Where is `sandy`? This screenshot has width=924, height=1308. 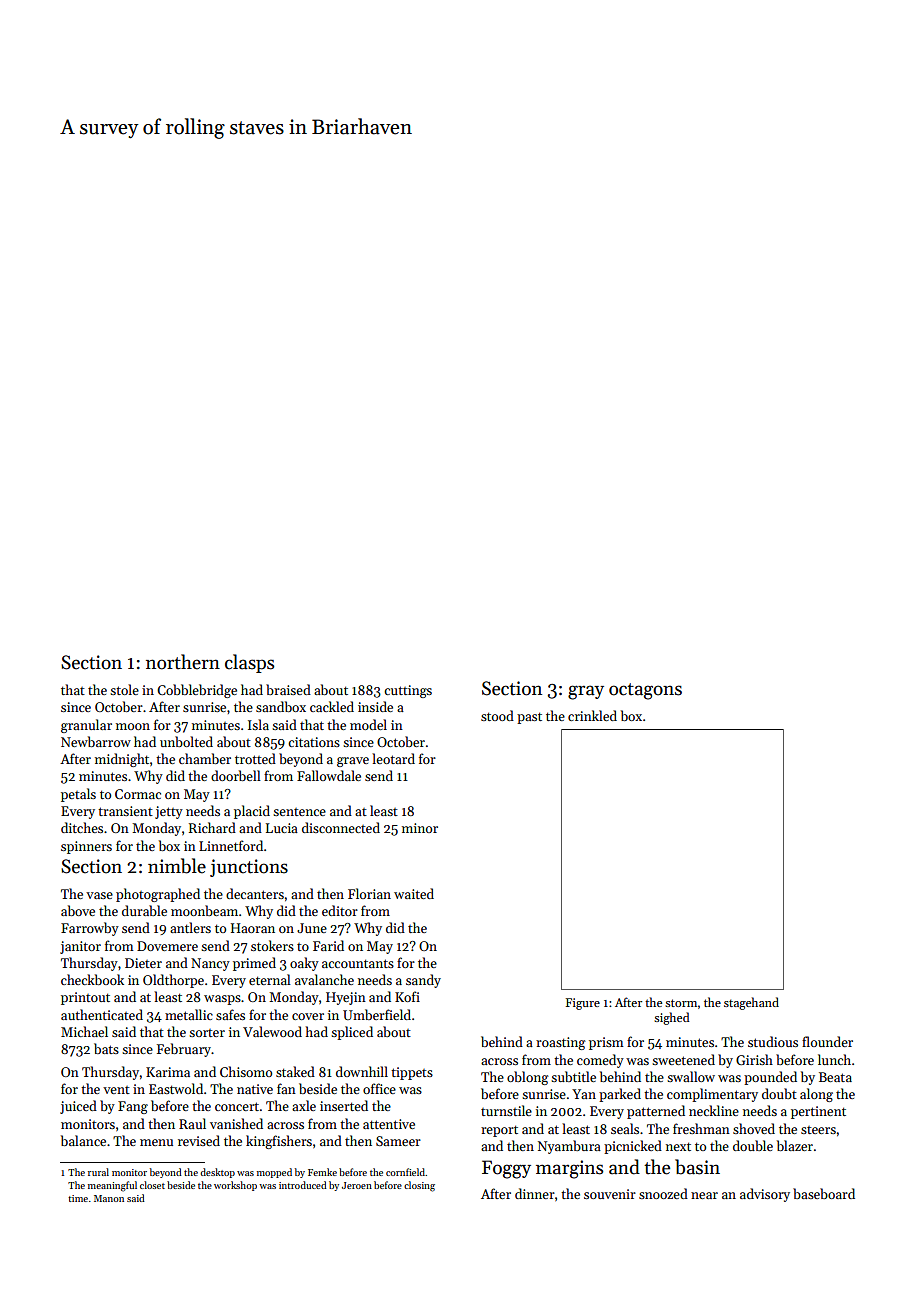
sandy is located at coordinates (423, 981).
